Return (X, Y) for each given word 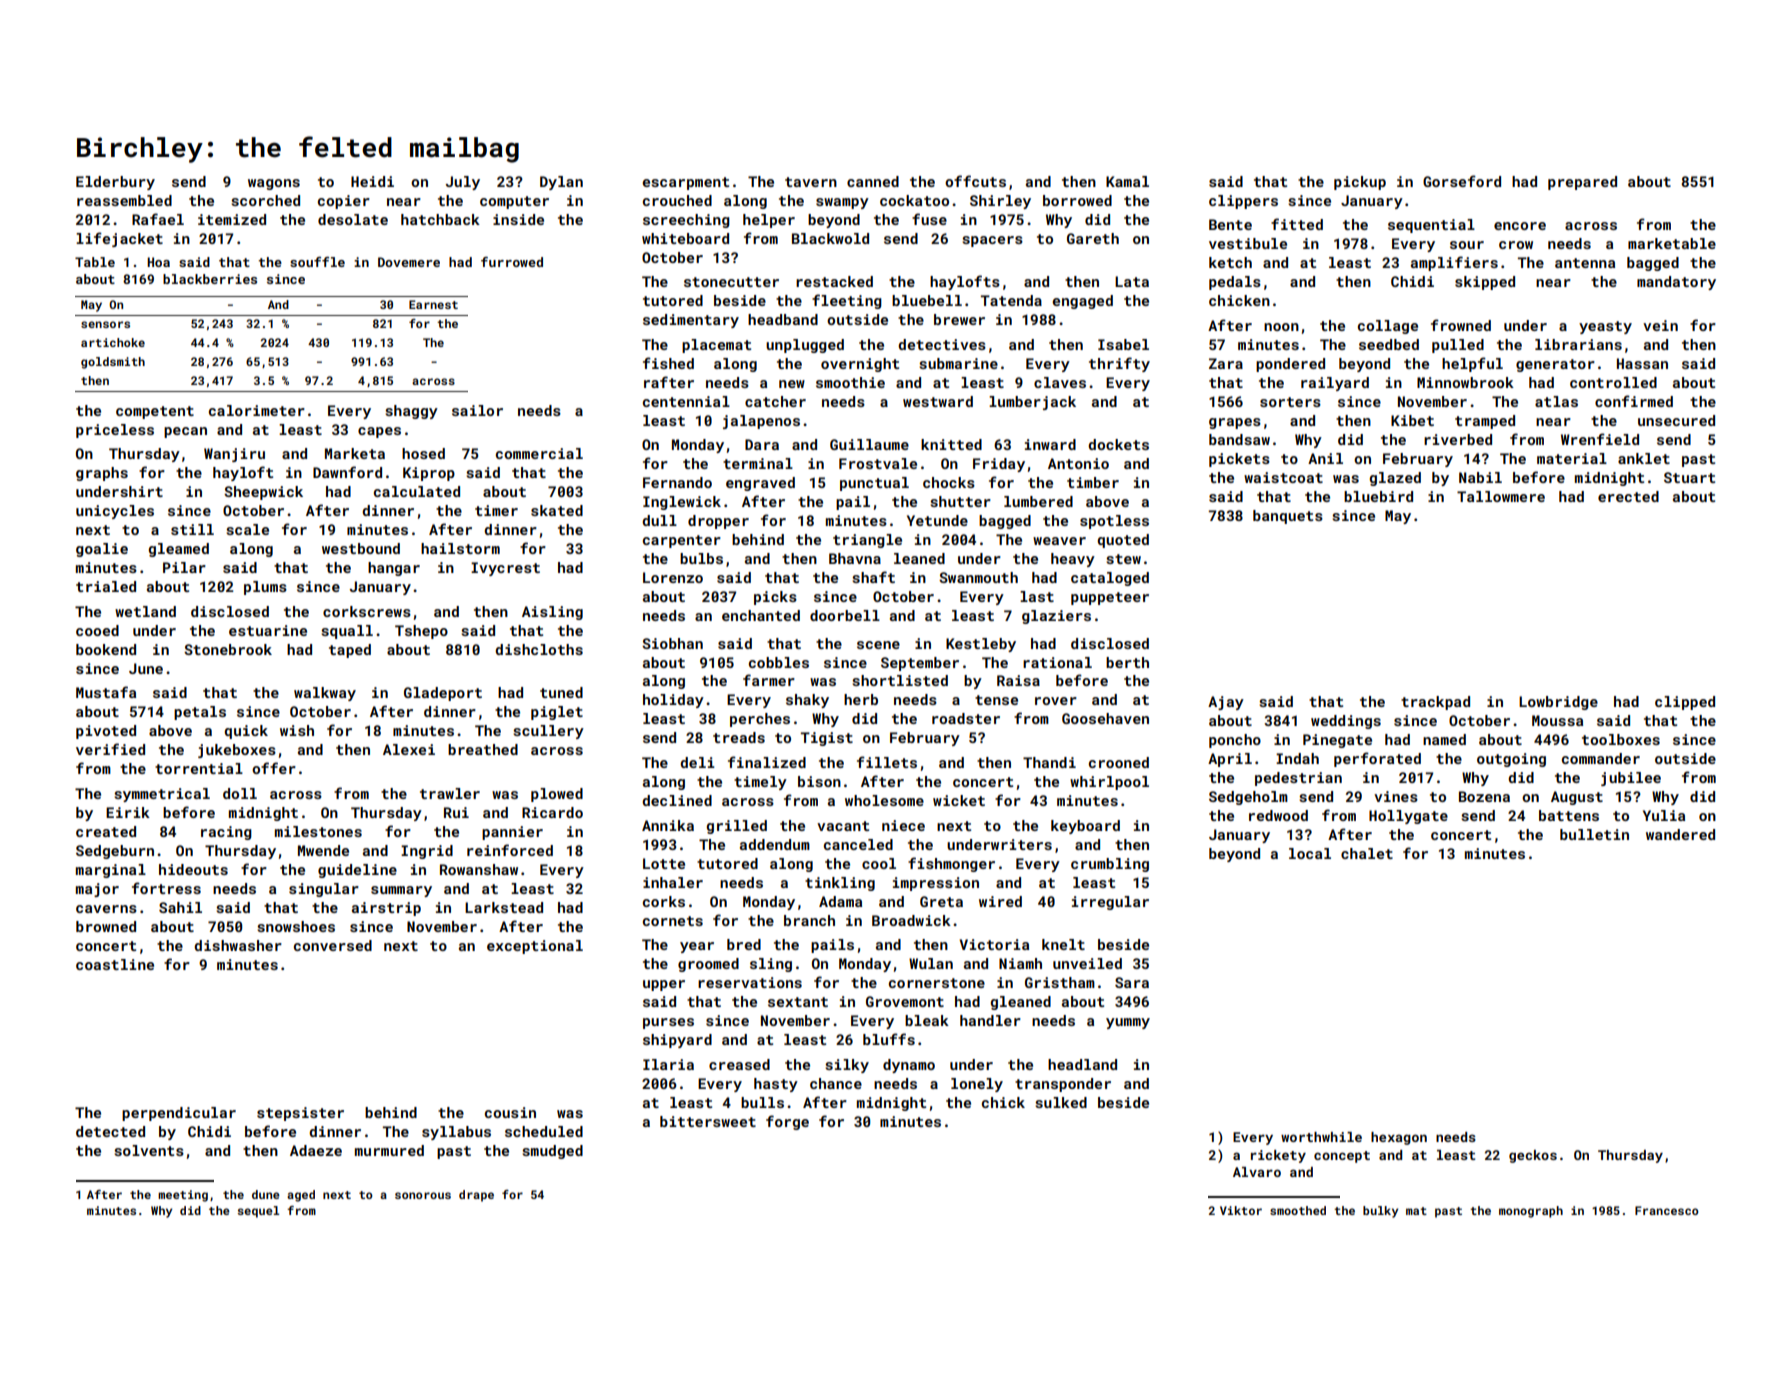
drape (476, 1196)
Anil (1325, 458)
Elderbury (115, 183)
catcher (775, 401)
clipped (1685, 703)
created (106, 831)
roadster (966, 718)
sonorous (423, 1195)
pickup (1360, 183)
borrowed (1077, 200)
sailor (477, 410)
